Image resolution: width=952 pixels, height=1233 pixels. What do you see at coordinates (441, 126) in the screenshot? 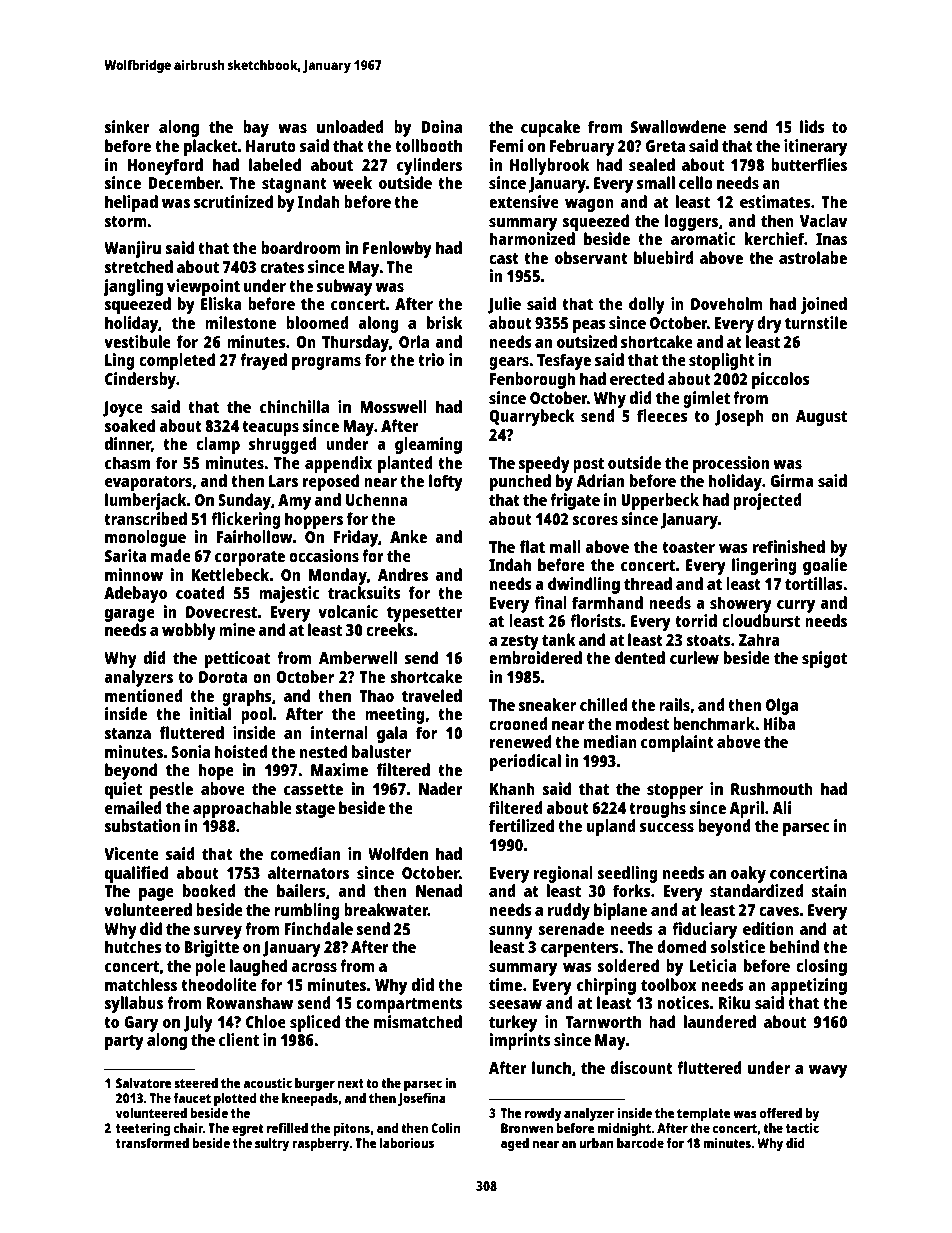
I see `Doina` at bounding box center [441, 126].
